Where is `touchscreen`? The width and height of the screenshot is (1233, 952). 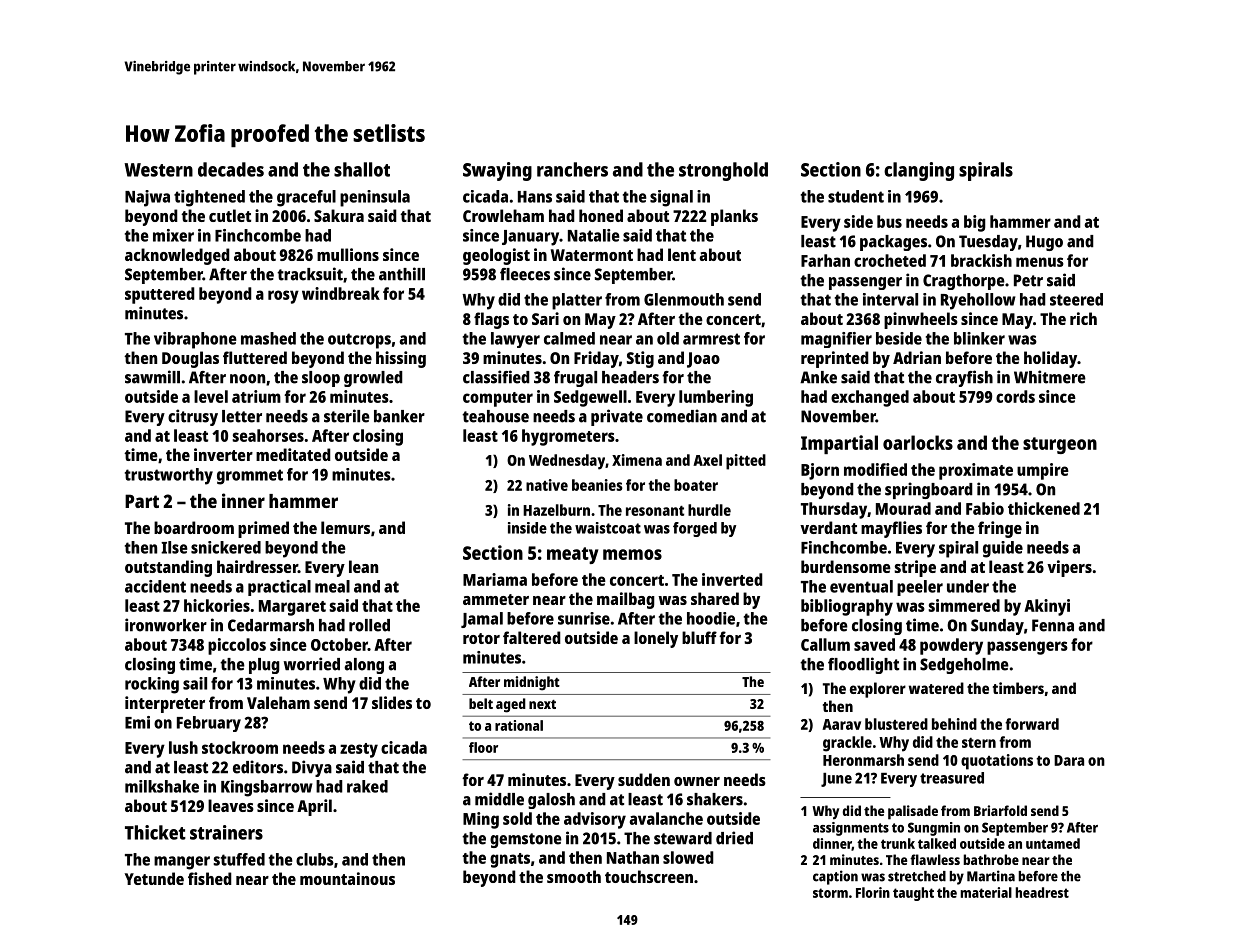 touchscreen is located at coordinates (649, 876).
